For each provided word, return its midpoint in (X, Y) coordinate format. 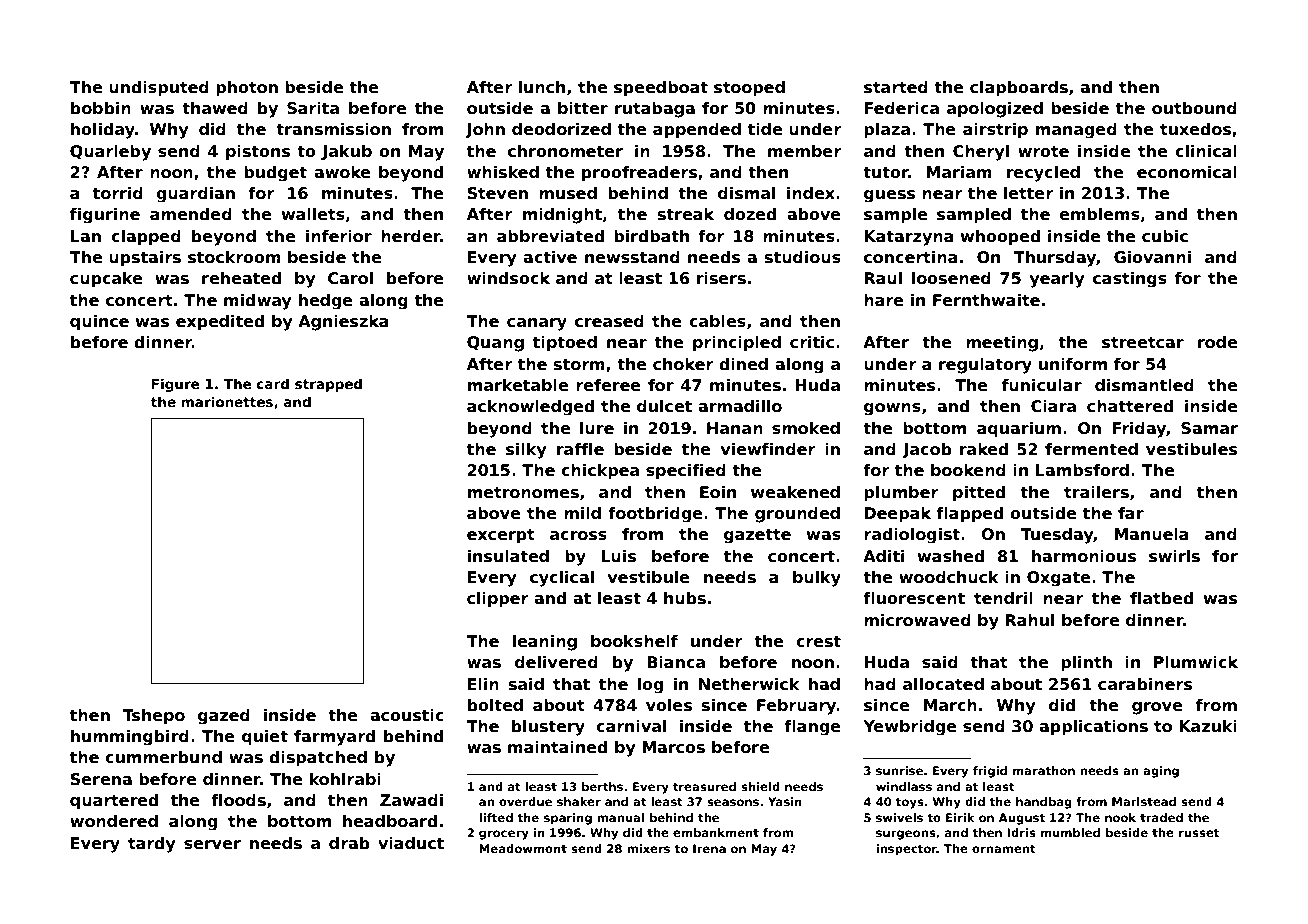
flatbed (1161, 598)
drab (349, 843)
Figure (175, 385)
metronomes (523, 493)
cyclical (562, 579)
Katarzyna (909, 238)
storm (579, 365)
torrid (118, 193)
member (804, 151)
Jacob (927, 450)
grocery (504, 835)
